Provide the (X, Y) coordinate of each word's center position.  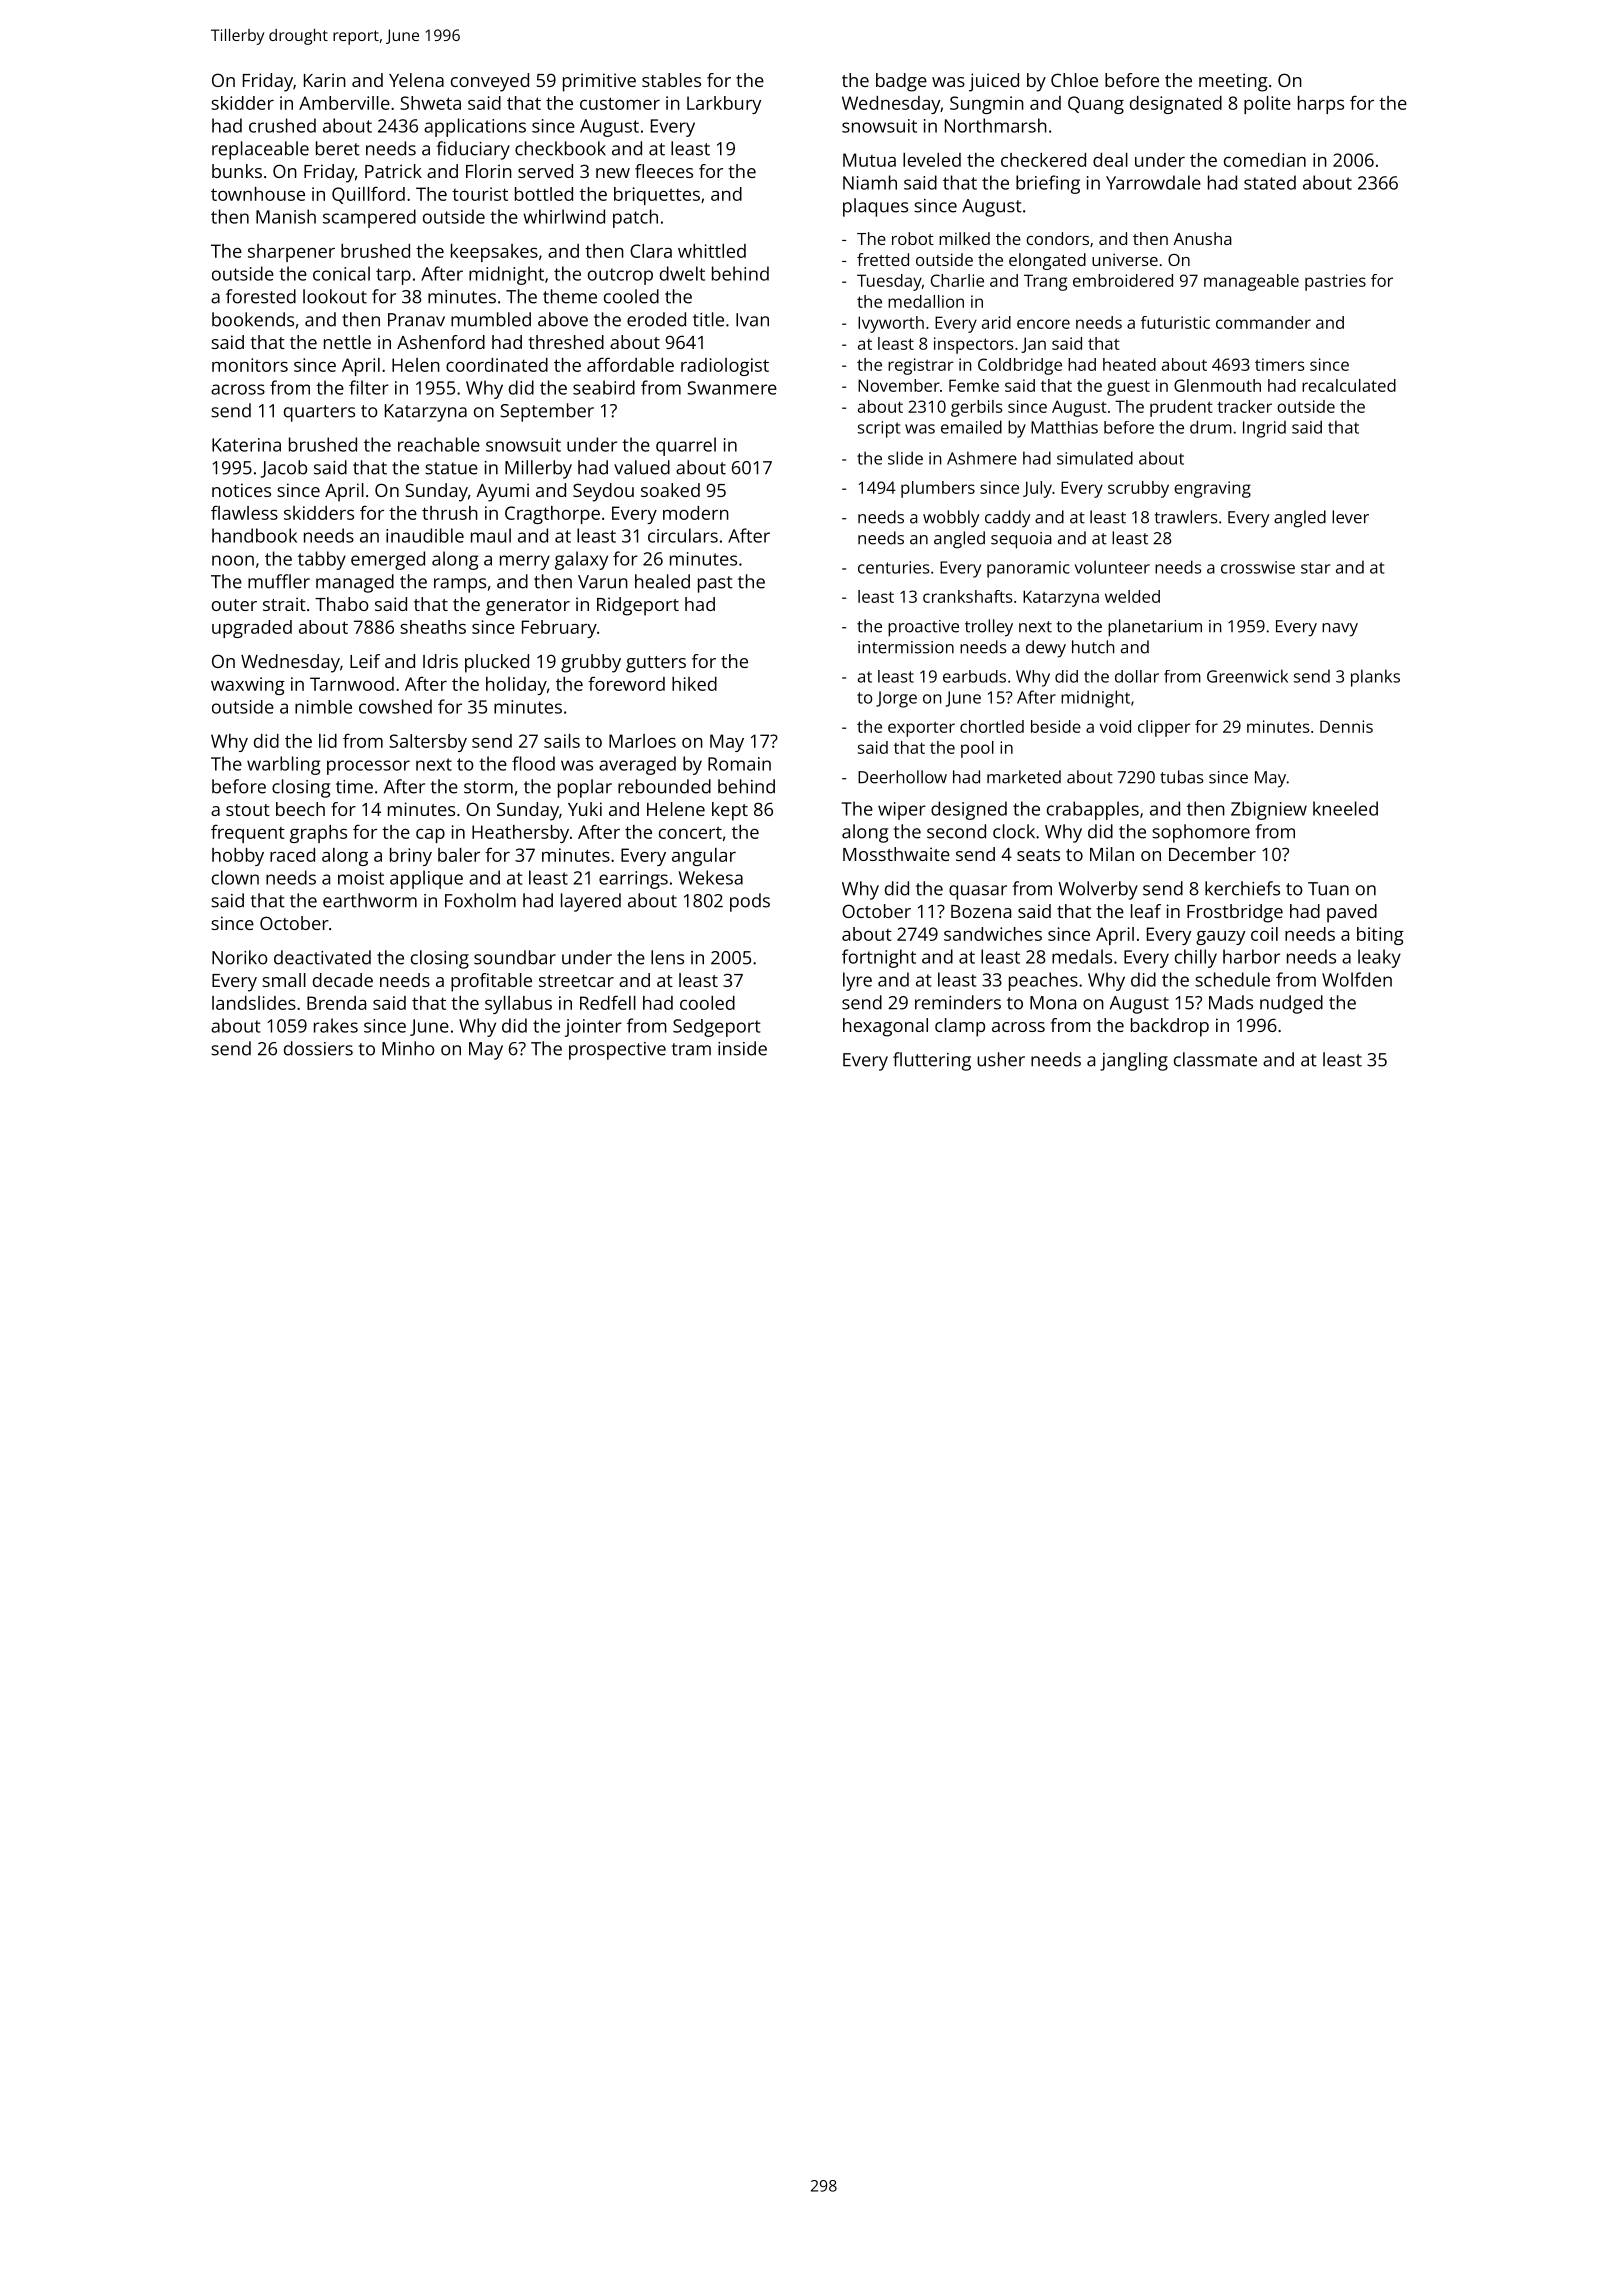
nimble (323, 707)
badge (901, 82)
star (1315, 568)
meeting (1233, 82)
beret (338, 148)
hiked (694, 684)
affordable (630, 364)
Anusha (1202, 238)
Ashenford (441, 342)
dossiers (318, 1048)
